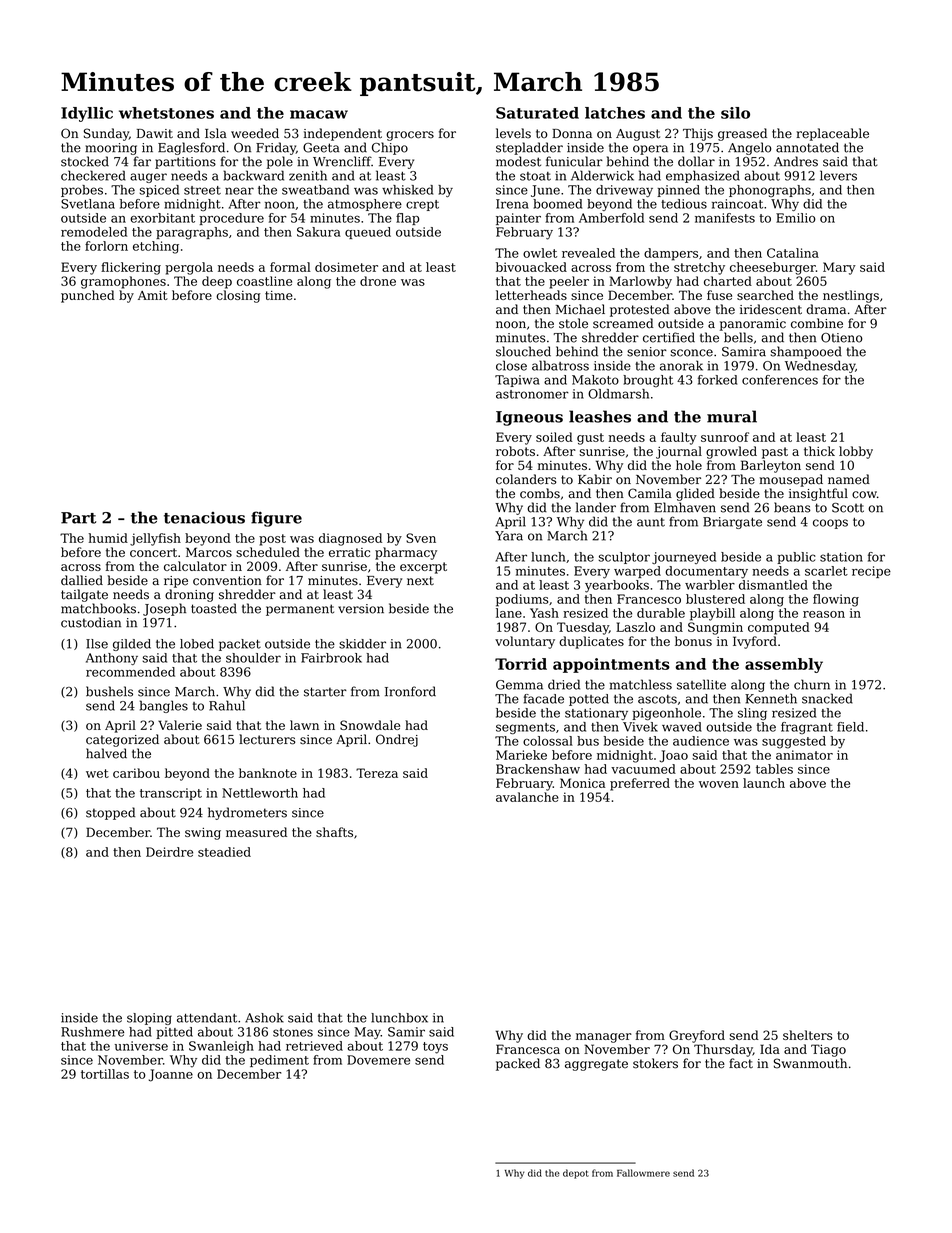 The width and height of the document is (952, 1233). What do you see at coordinates (110, 813) in the document?
I see `stopped` at bounding box center [110, 813].
